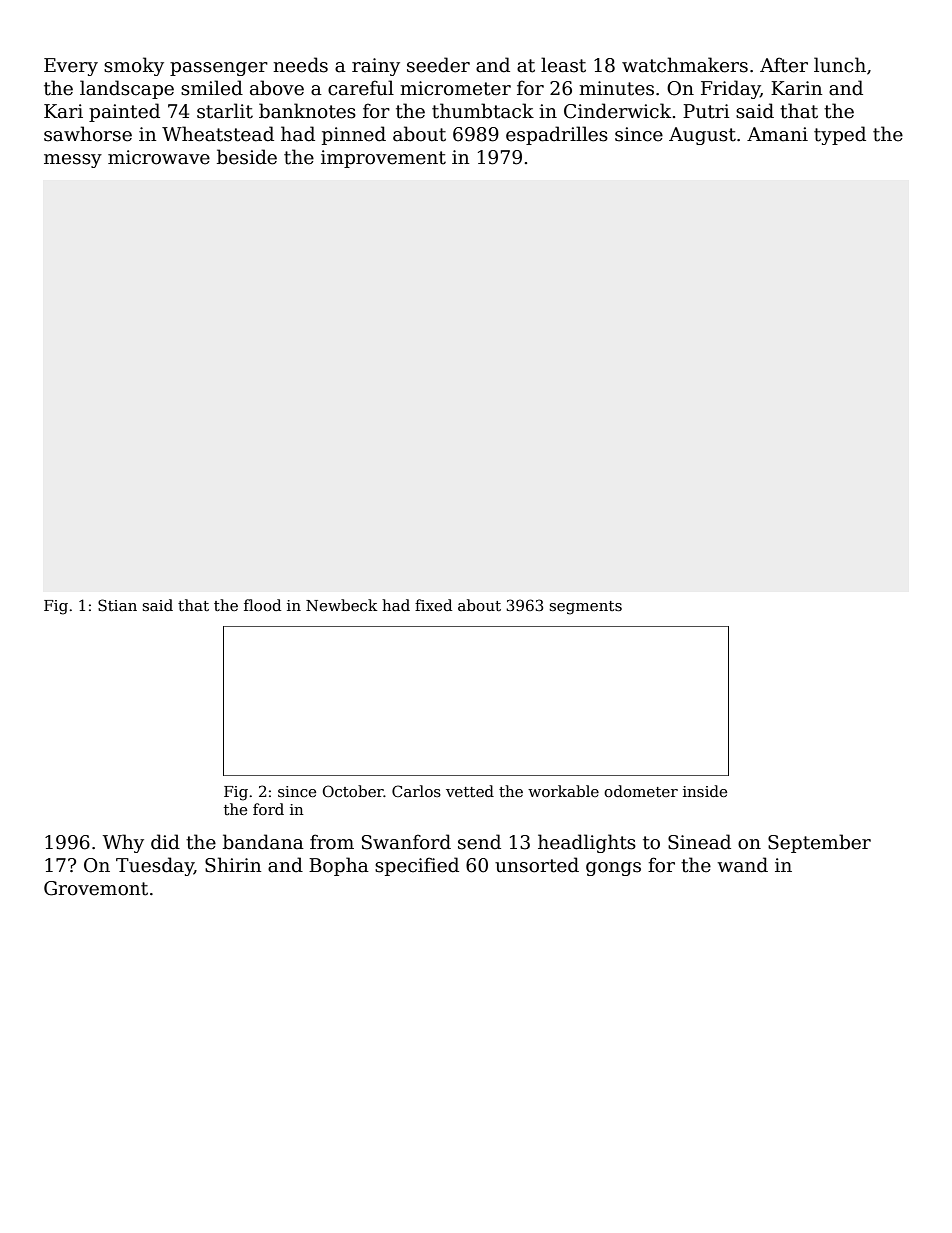 The height and width of the screenshot is (1233, 952). I want to click on typed, so click(840, 135).
